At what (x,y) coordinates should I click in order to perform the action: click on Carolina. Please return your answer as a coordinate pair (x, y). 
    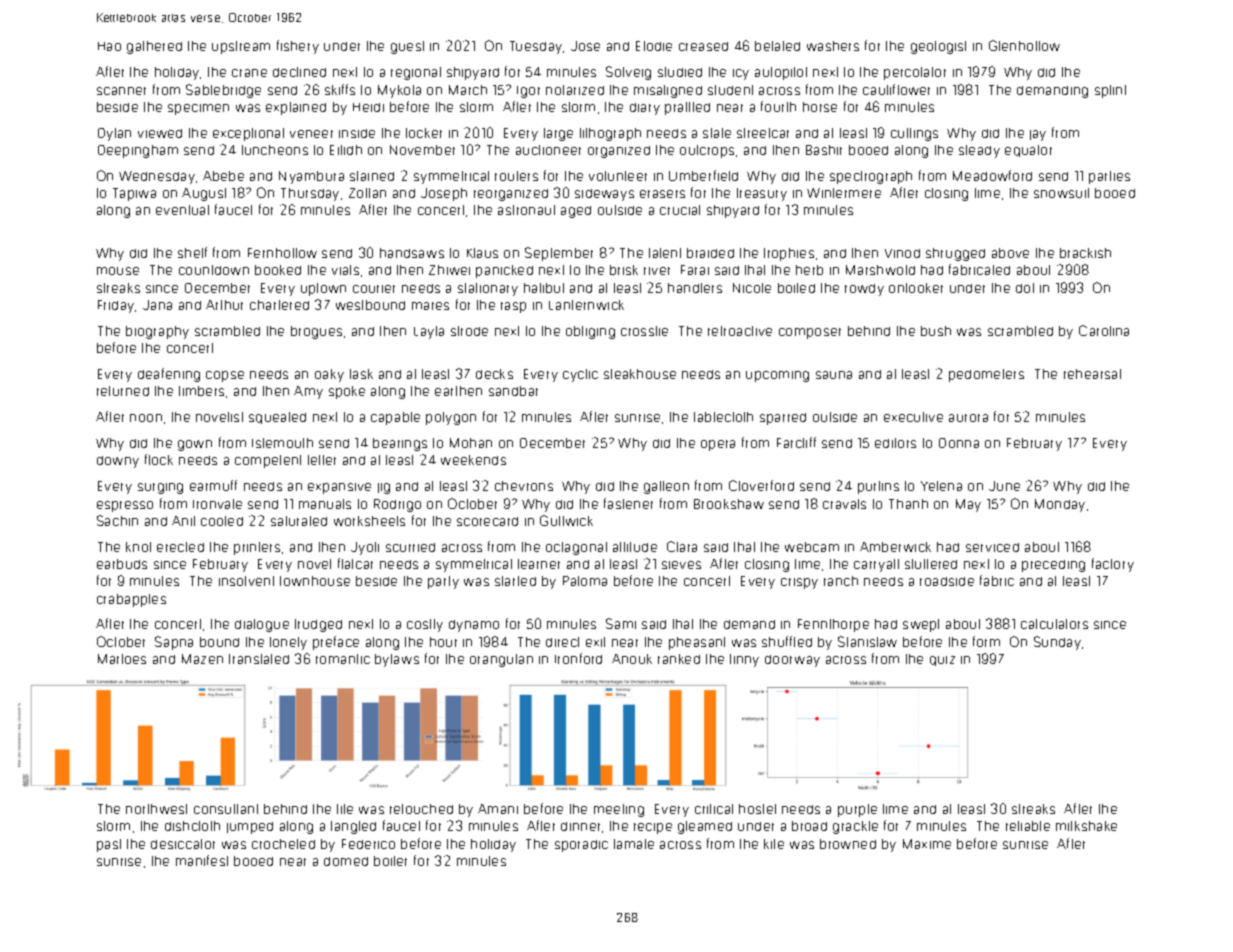
    Looking at the image, I should click on (1104, 330).
